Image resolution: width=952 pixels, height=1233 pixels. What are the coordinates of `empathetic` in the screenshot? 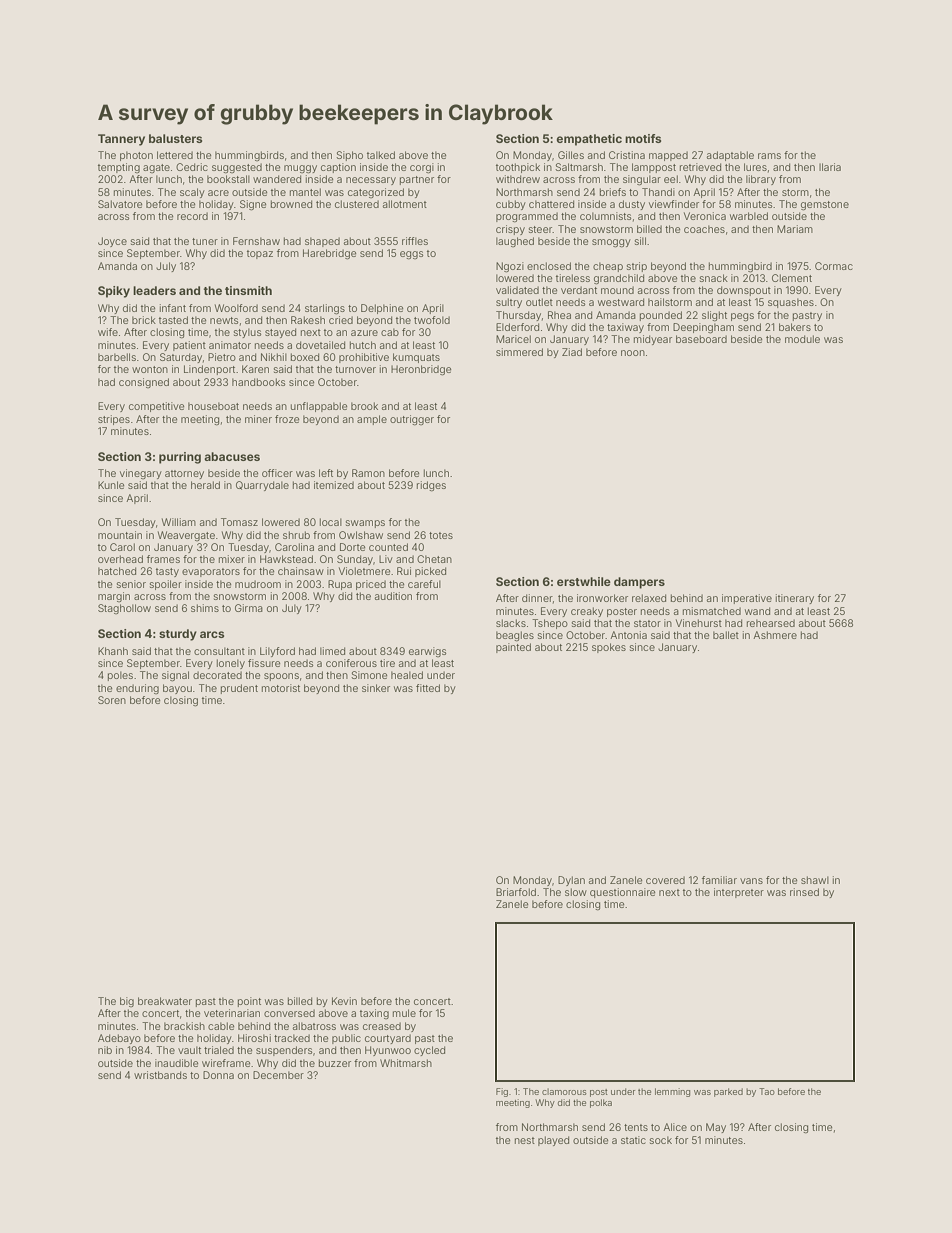 It's located at (589, 140).
